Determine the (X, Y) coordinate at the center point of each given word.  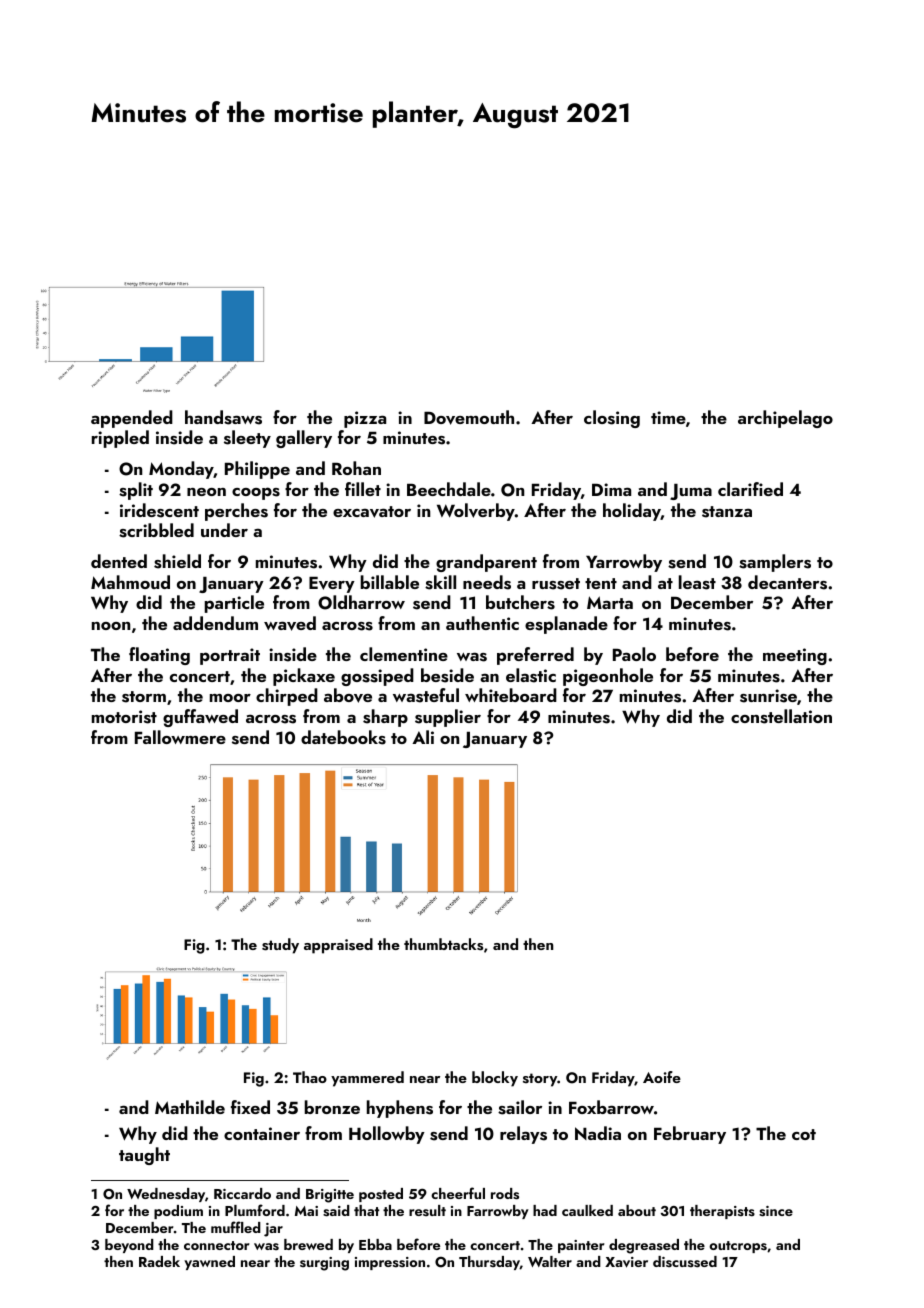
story (540, 1080)
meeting (795, 656)
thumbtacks (443, 944)
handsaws (223, 417)
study (280, 946)
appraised (338, 946)
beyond (129, 1246)
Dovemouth (469, 417)
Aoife (662, 1077)
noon (111, 626)
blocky (495, 1079)
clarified (750, 489)
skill (440, 582)
